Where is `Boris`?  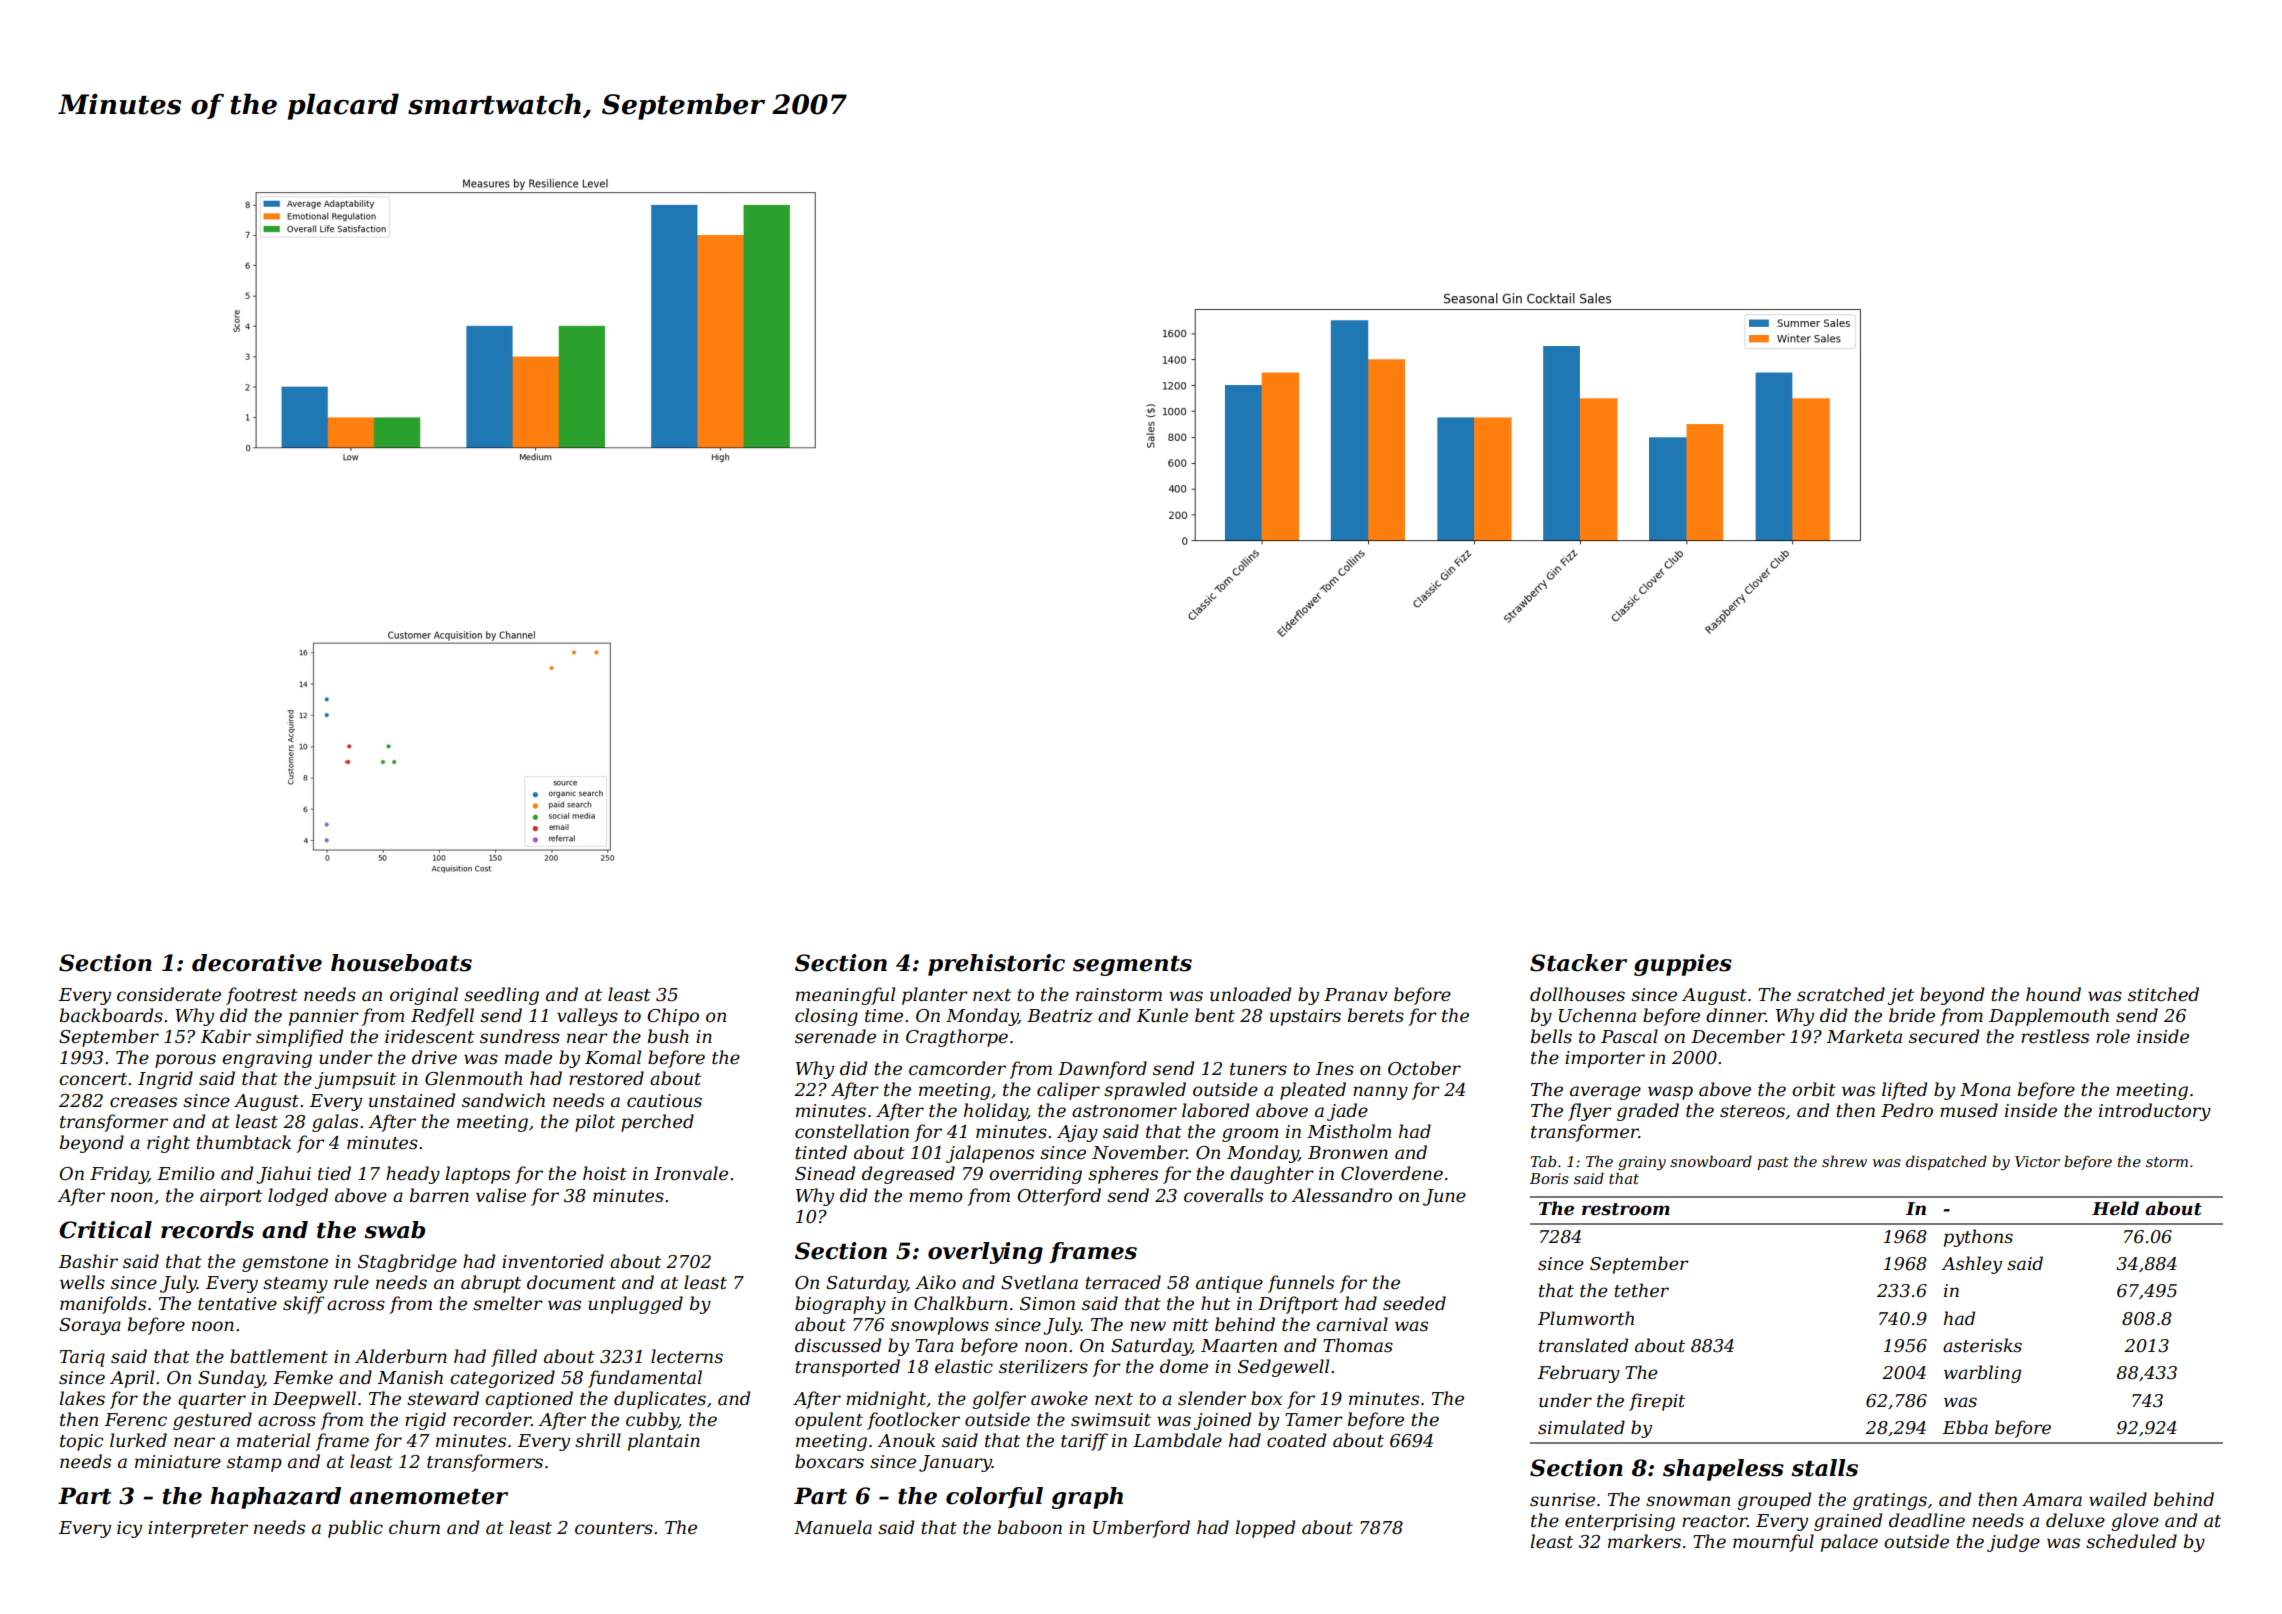 Boris is located at coordinates (1549, 1178).
